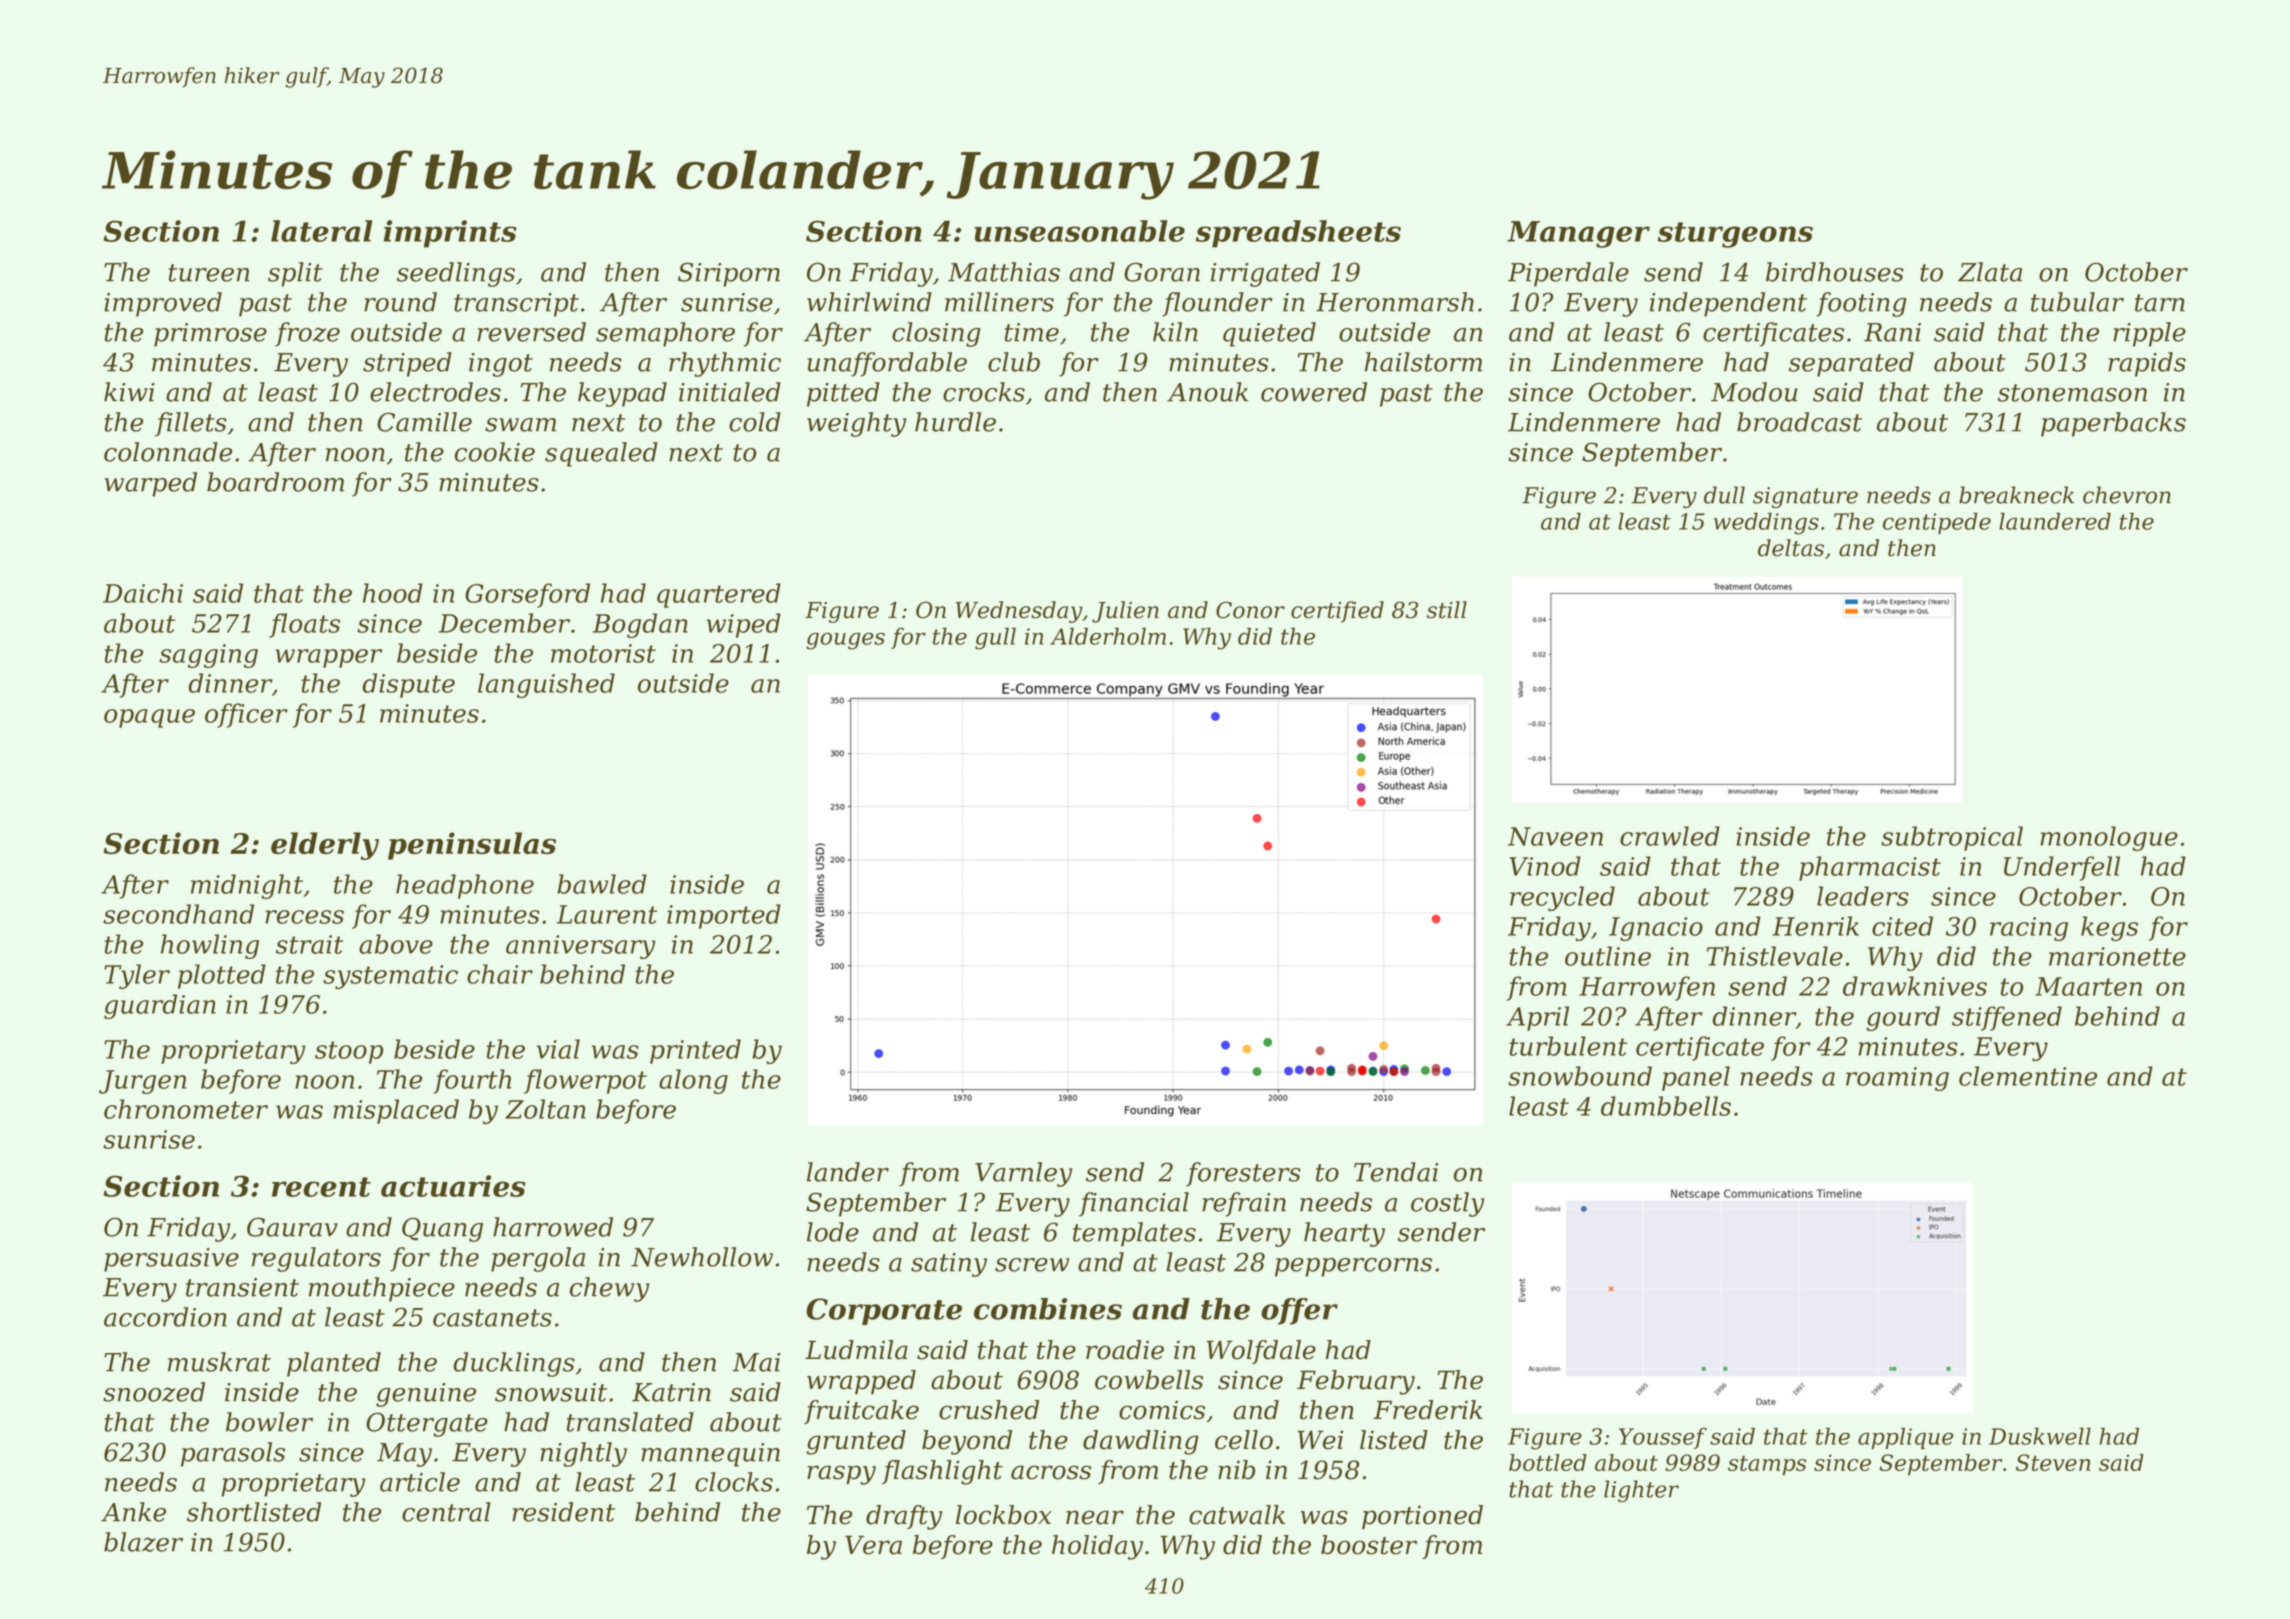 The width and height of the document is (2290, 1619). What do you see at coordinates (1555, 836) in the document?
I see `Naveen` at bounding box center [1555, 836].
